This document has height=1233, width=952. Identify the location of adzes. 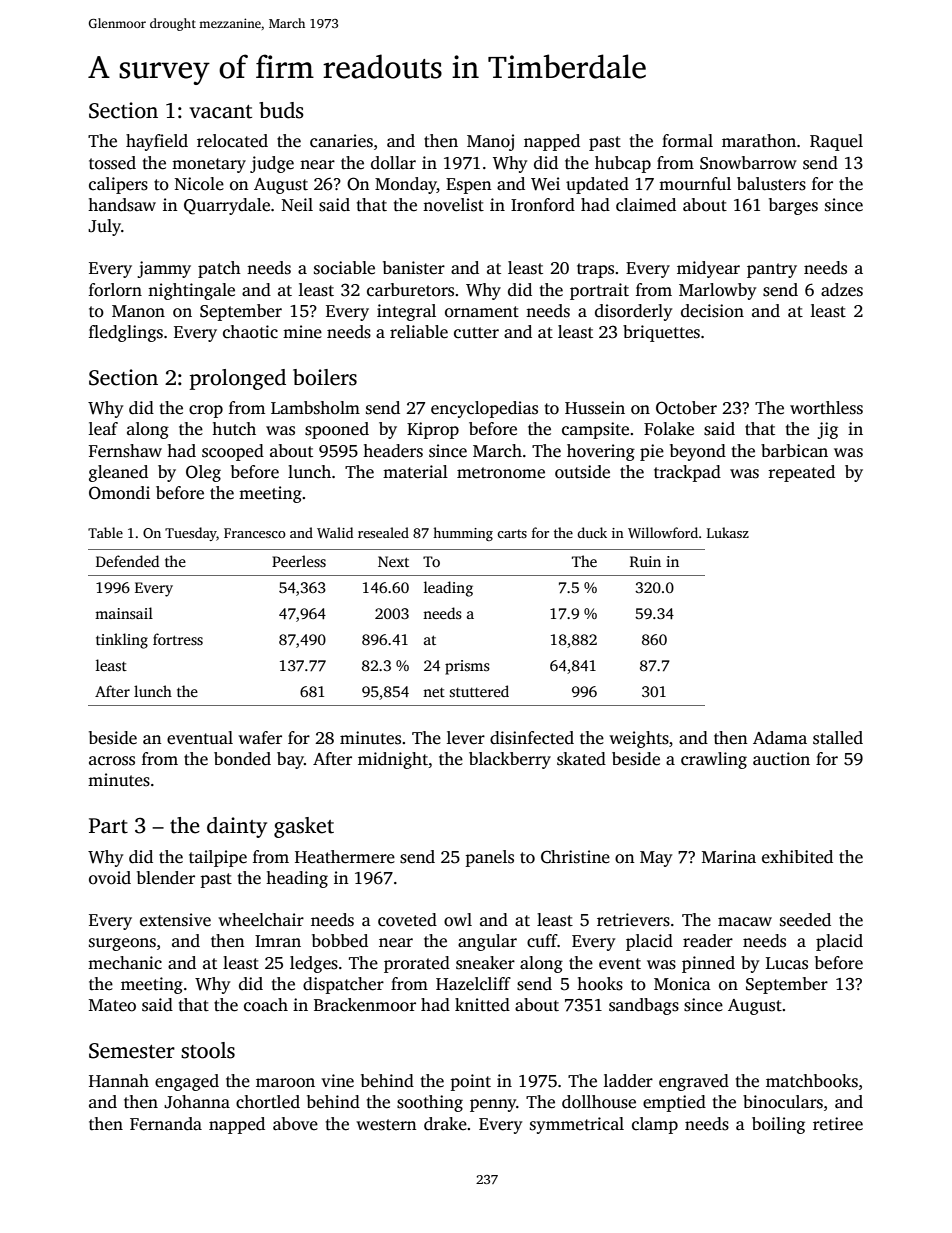
(842, 290).
